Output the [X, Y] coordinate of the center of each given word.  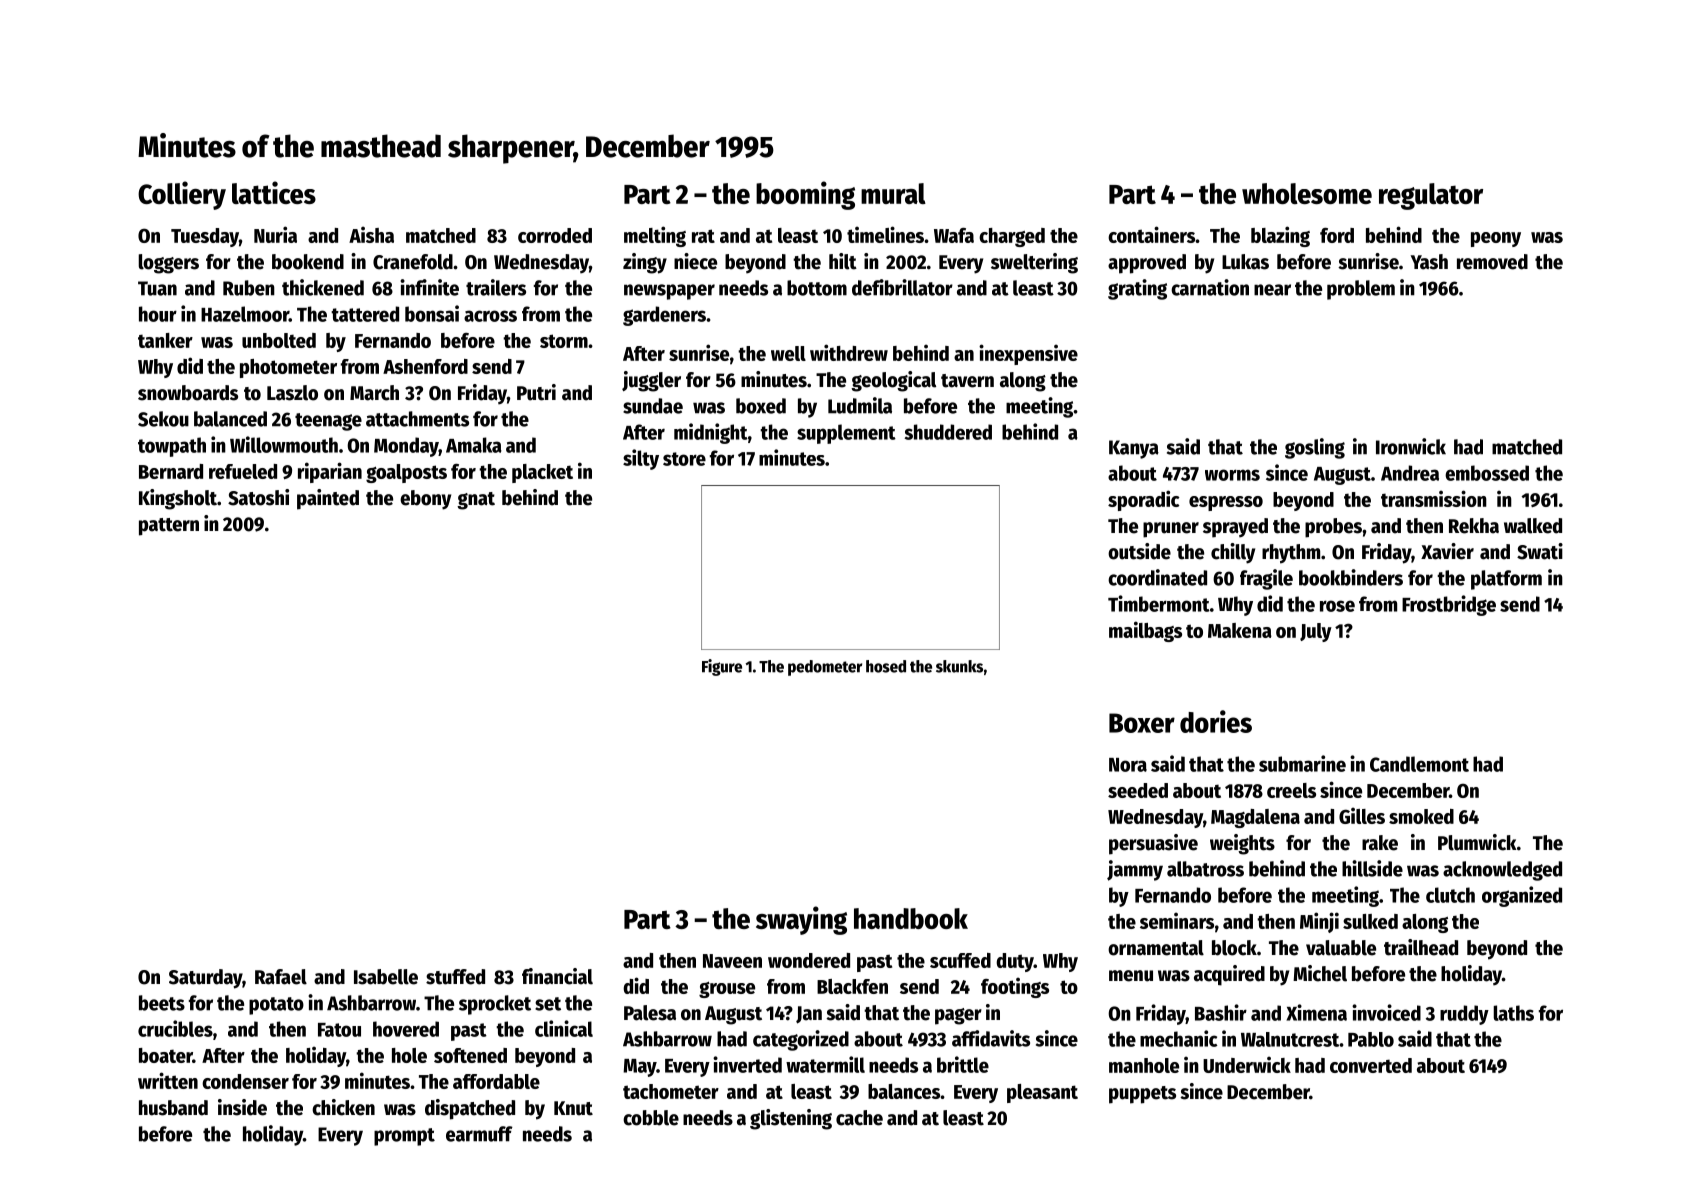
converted [1371, 1065]
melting [655, 236]
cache [859, 1118]
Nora [1128, 765]
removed [1492, 262]
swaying [801, 920]
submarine [1302, 763]
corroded [555, 235]
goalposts [406, 473]
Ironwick [1411, 446]
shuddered [948, 432]
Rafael [281, 977]
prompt [404, 1137]
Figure [722, 667]
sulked [1370, 921]
